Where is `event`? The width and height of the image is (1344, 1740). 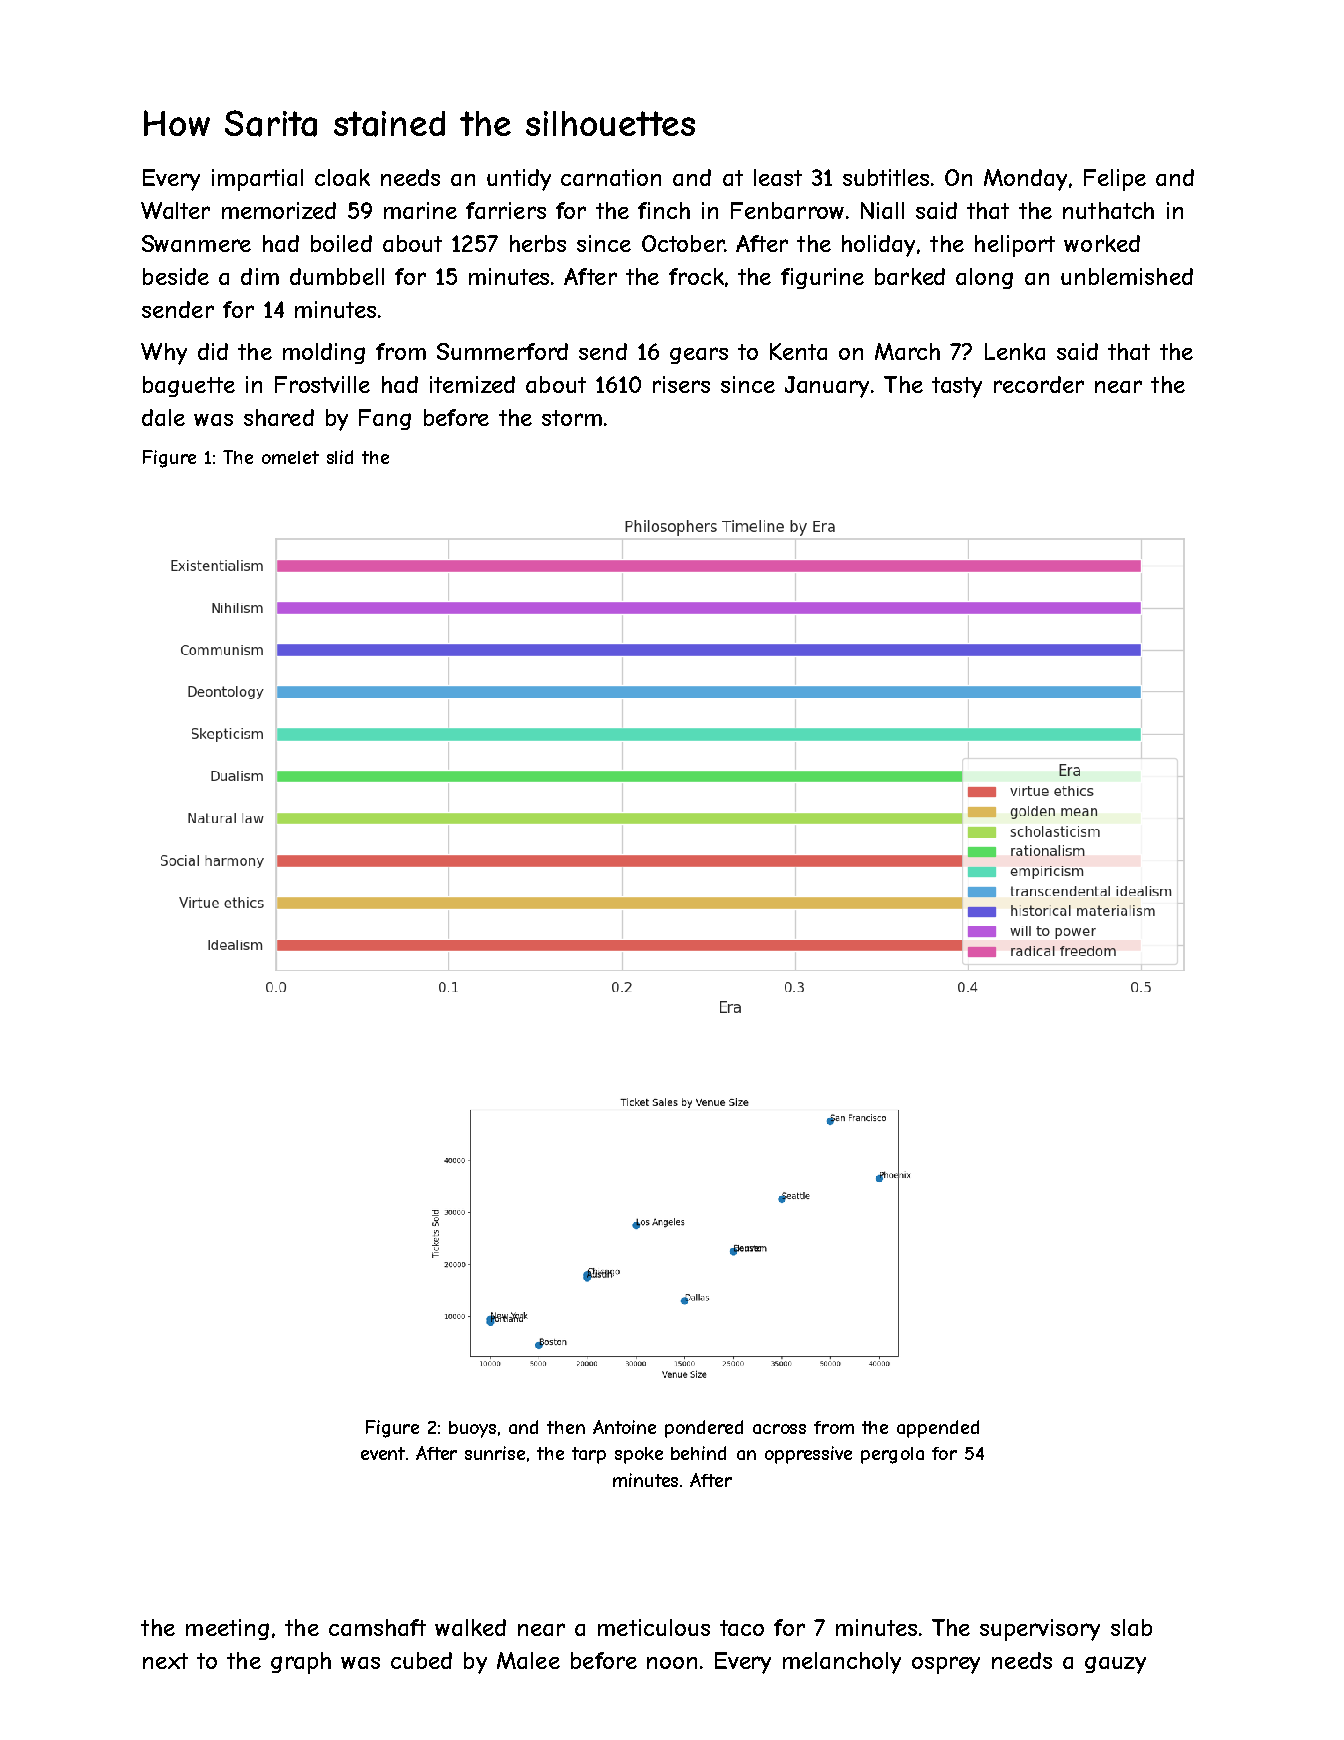 event is located at coordinates (383, 1453).
